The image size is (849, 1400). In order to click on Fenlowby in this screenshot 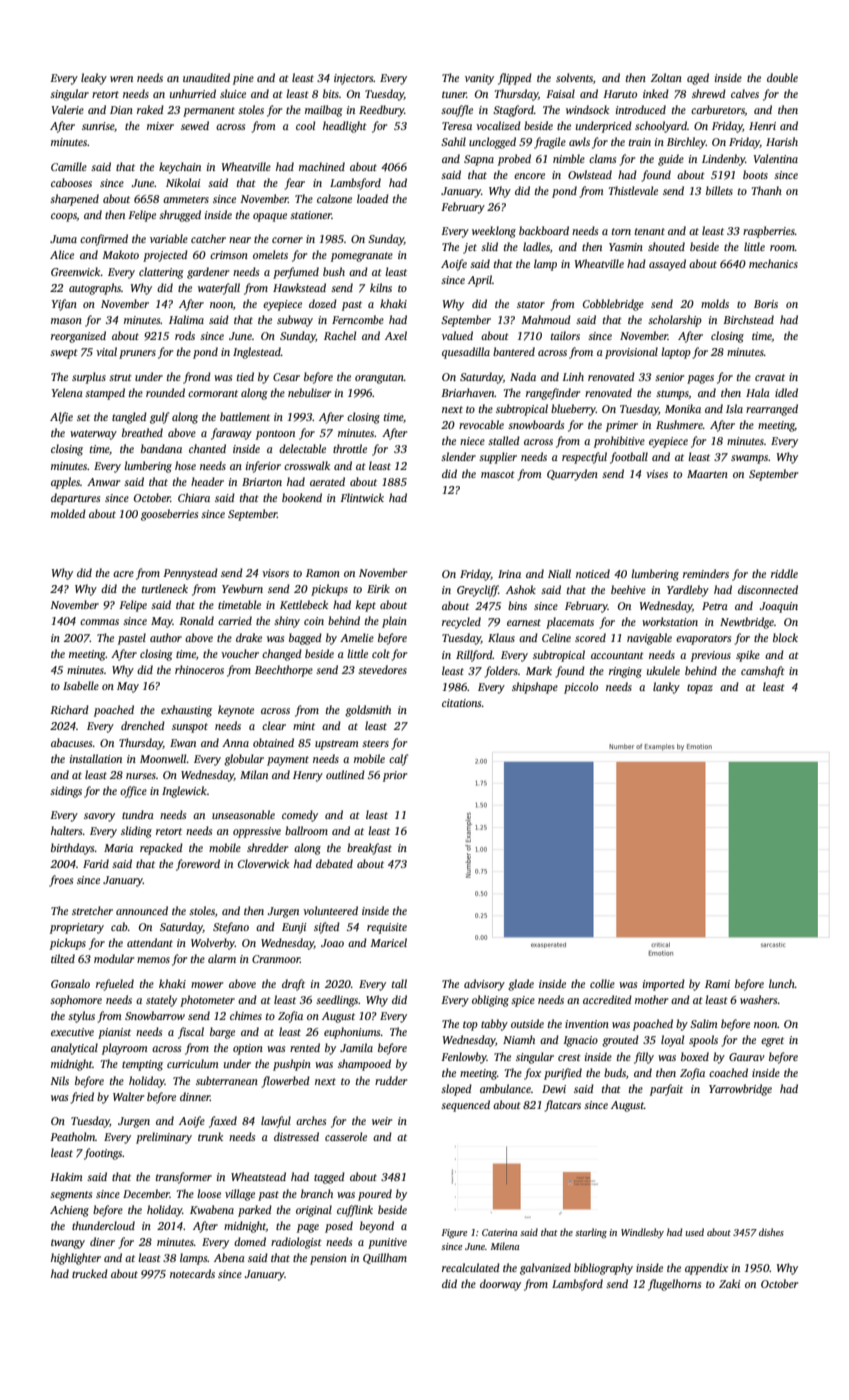, I will do `click(464, 1058)`.
